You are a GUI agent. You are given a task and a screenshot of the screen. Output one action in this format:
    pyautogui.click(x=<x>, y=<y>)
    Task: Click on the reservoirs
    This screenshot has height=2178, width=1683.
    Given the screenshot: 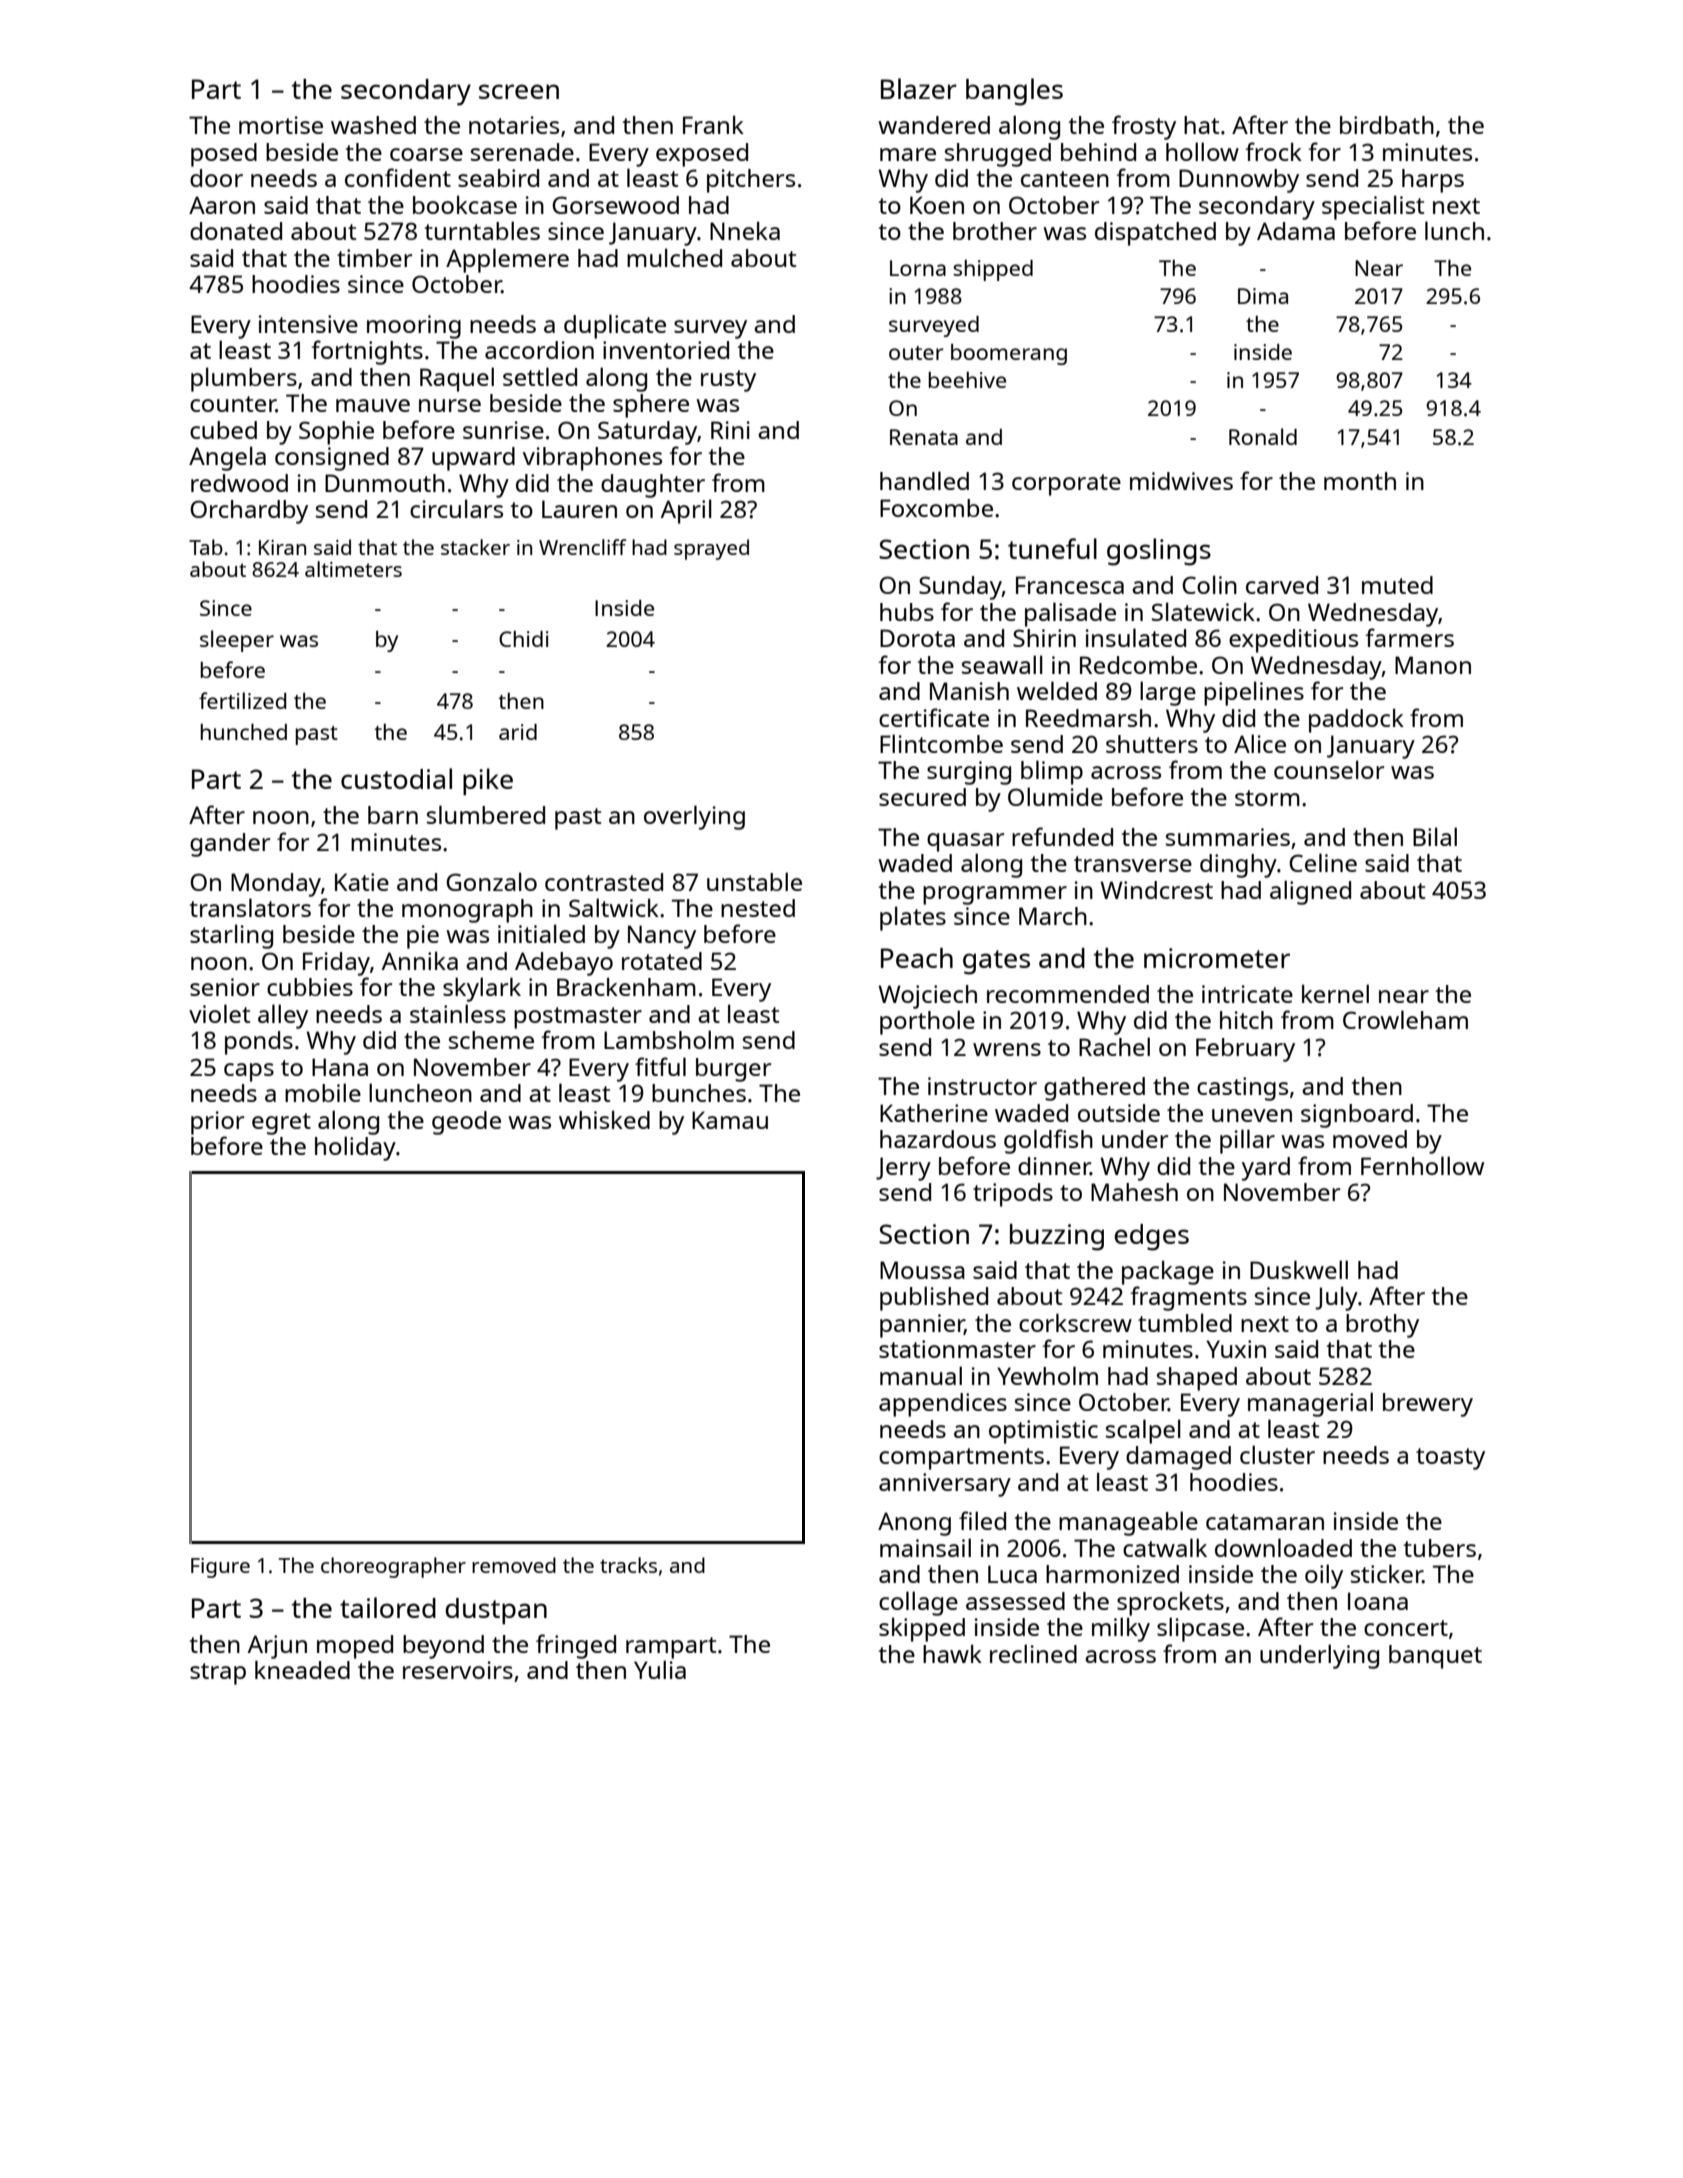 What is the action you would take?
    pyautogui.click(x=458, y=1670)
